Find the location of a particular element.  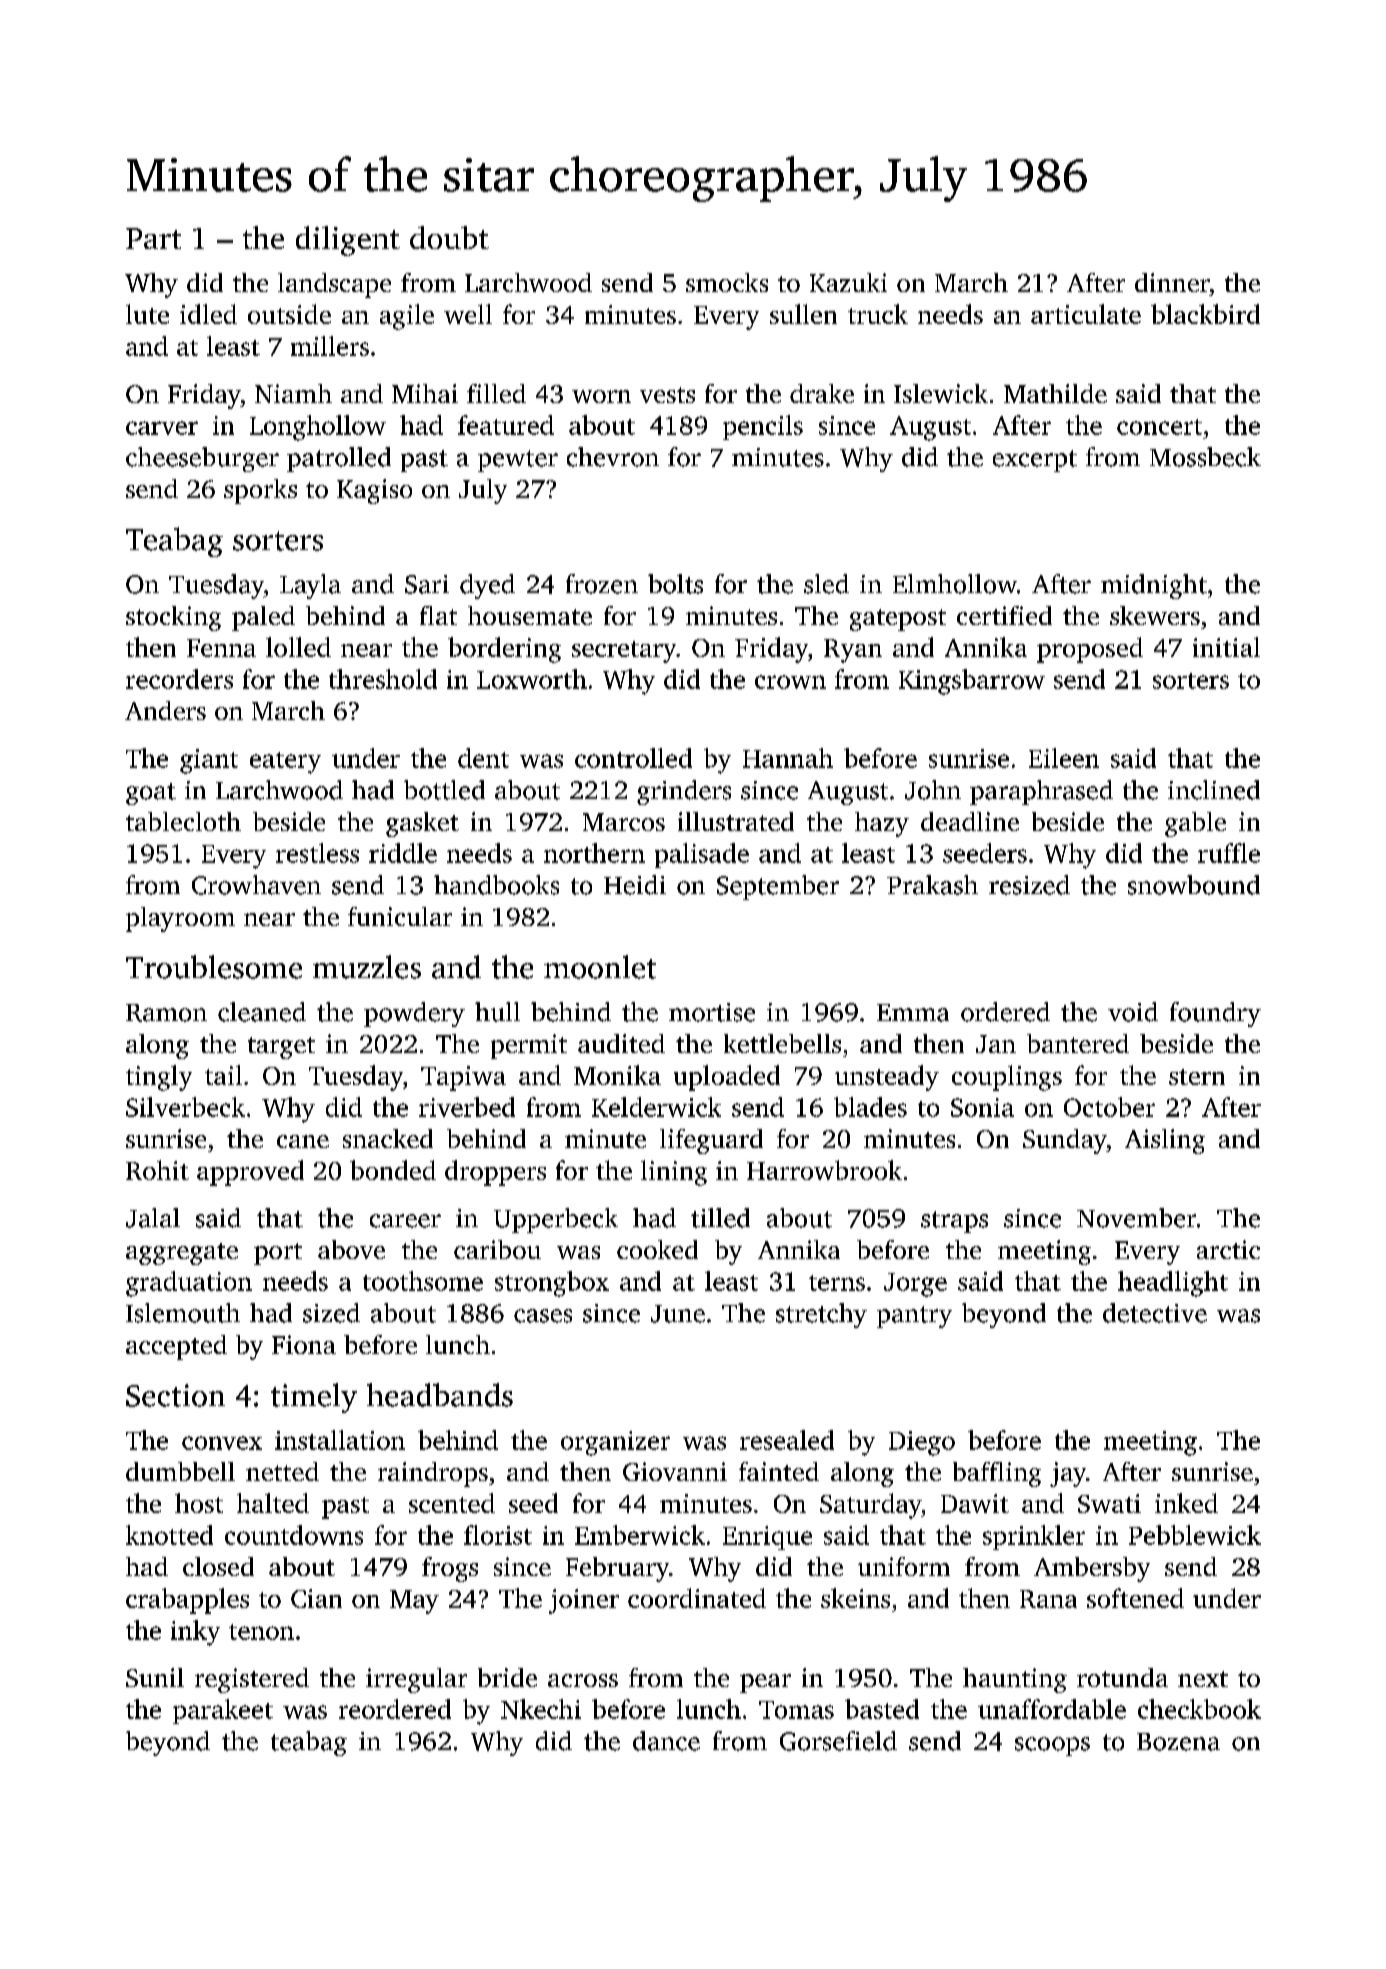

smocks is located at coordinates (727, 282).
